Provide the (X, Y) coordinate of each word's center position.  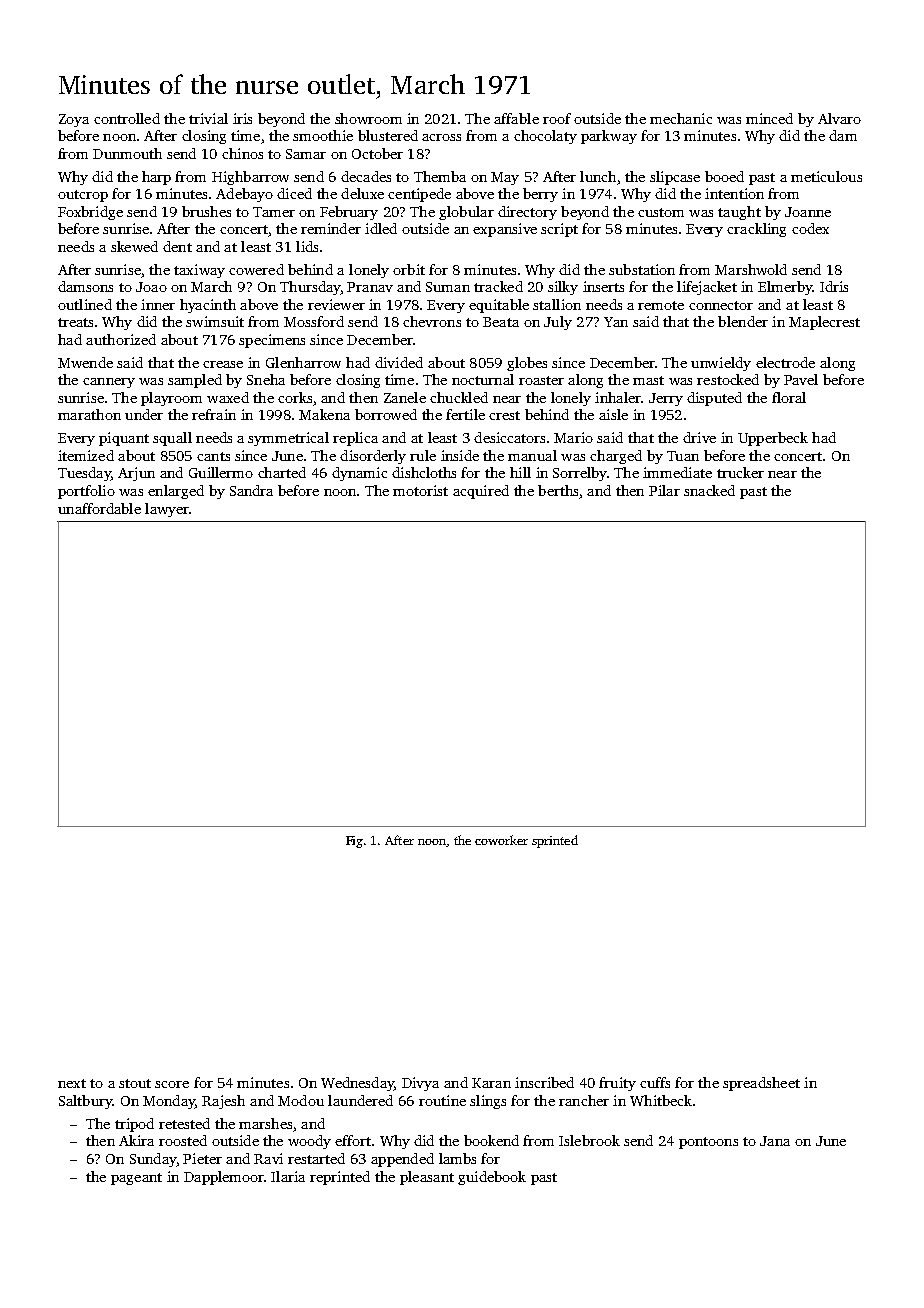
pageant (136, 1179)
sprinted (555, 841)
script (559, 230)
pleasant (427, 1178)
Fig (354, 842)
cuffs (655, 1082)
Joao (151, 287)
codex (810, 228)
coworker (501, 840)
